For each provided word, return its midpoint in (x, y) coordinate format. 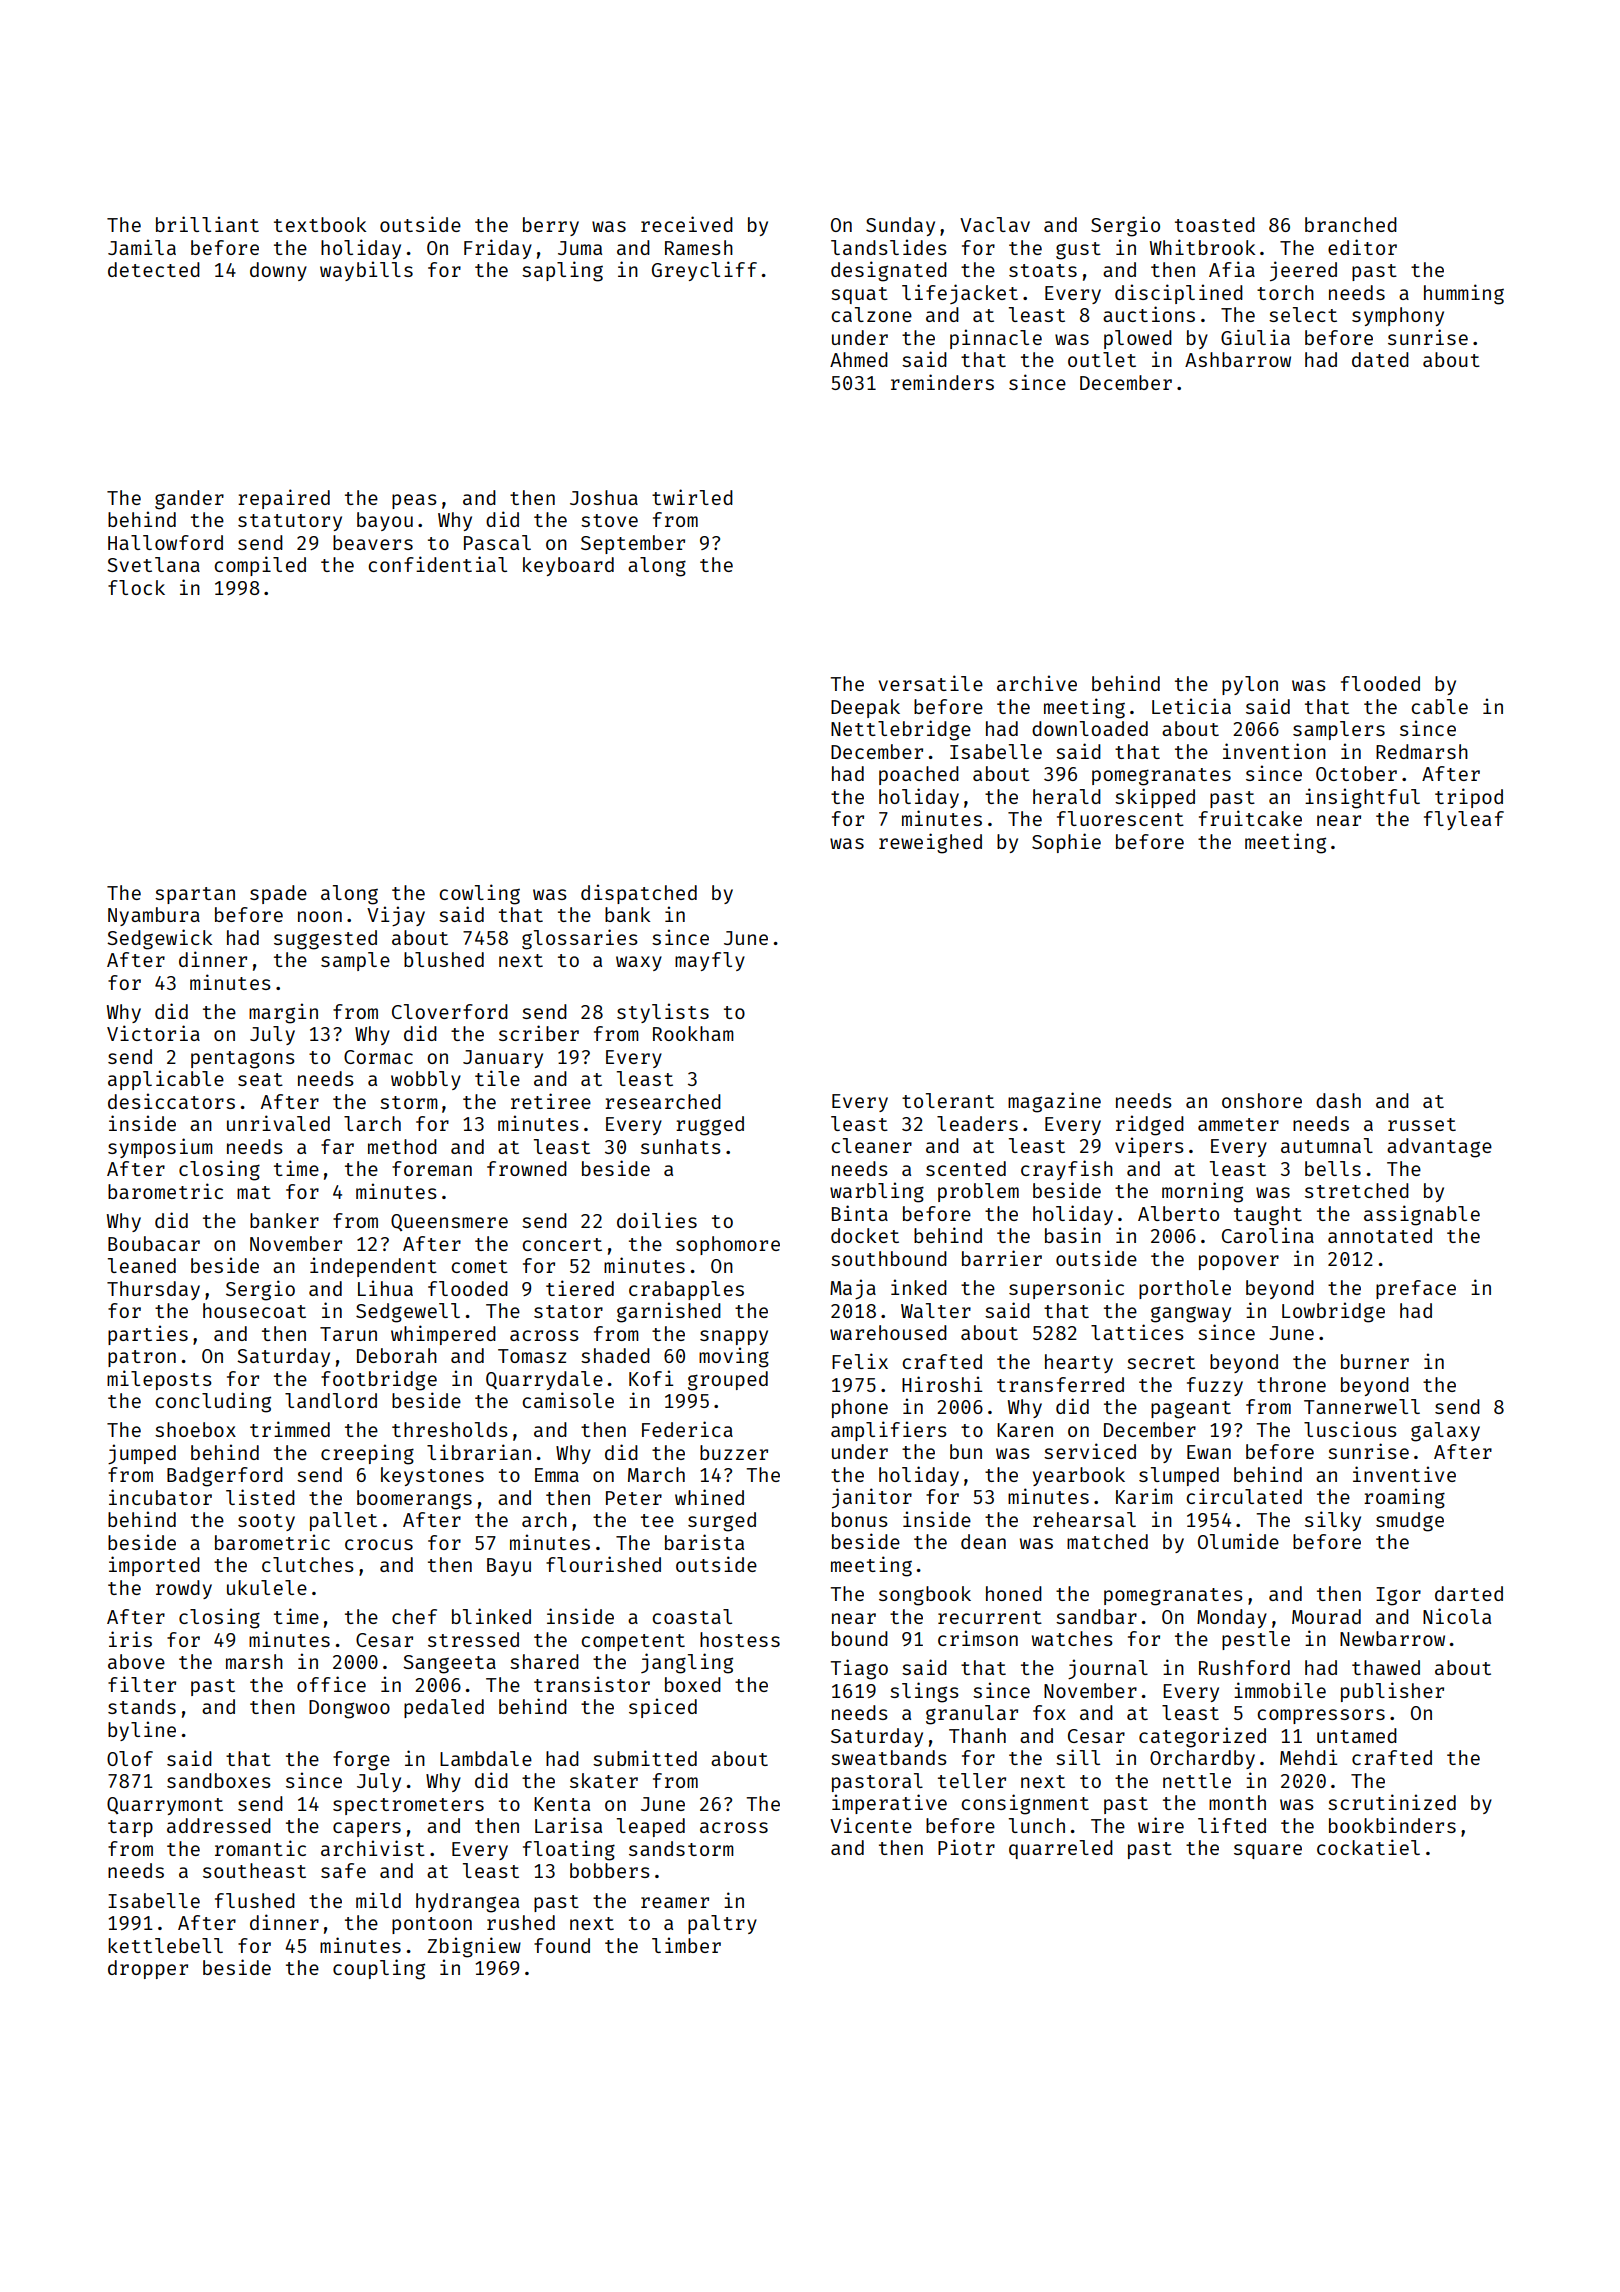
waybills (366, 271)
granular (972, 1715)
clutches (308, 1564)
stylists (663, 1013)
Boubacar (154, 1243)
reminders (942, 382)
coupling (379, 1969)
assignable (1422, 1215)
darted (1469, 1593)
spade (278, 894)
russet (1422, 1124)
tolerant (948, 1100)
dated (1380, 359)
